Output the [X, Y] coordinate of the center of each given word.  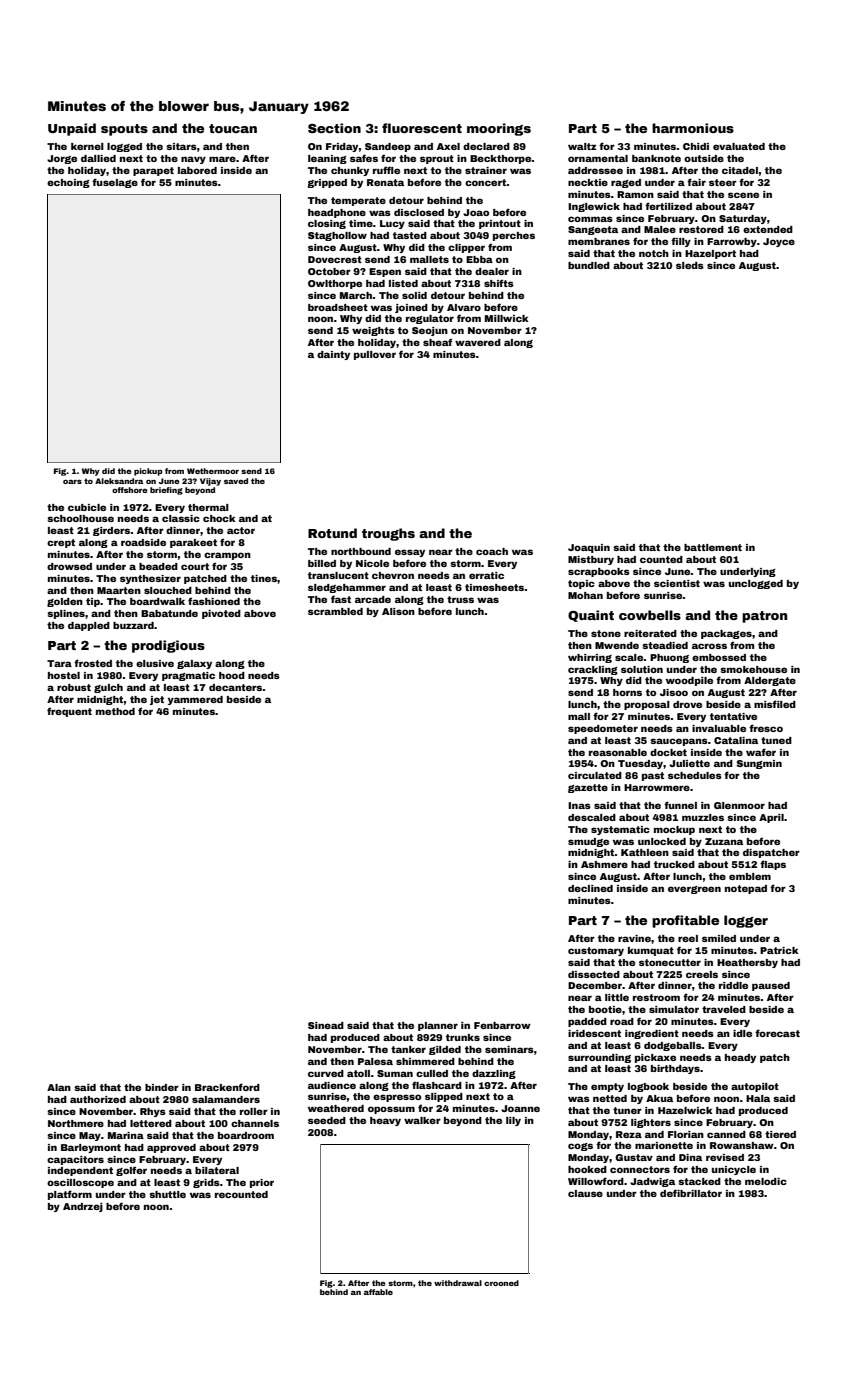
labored [197, 170]
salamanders [226, 1099]
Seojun [430, 331]
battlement [713, 547]
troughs [388, 534]
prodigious [168, 646]
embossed [719, 657]
